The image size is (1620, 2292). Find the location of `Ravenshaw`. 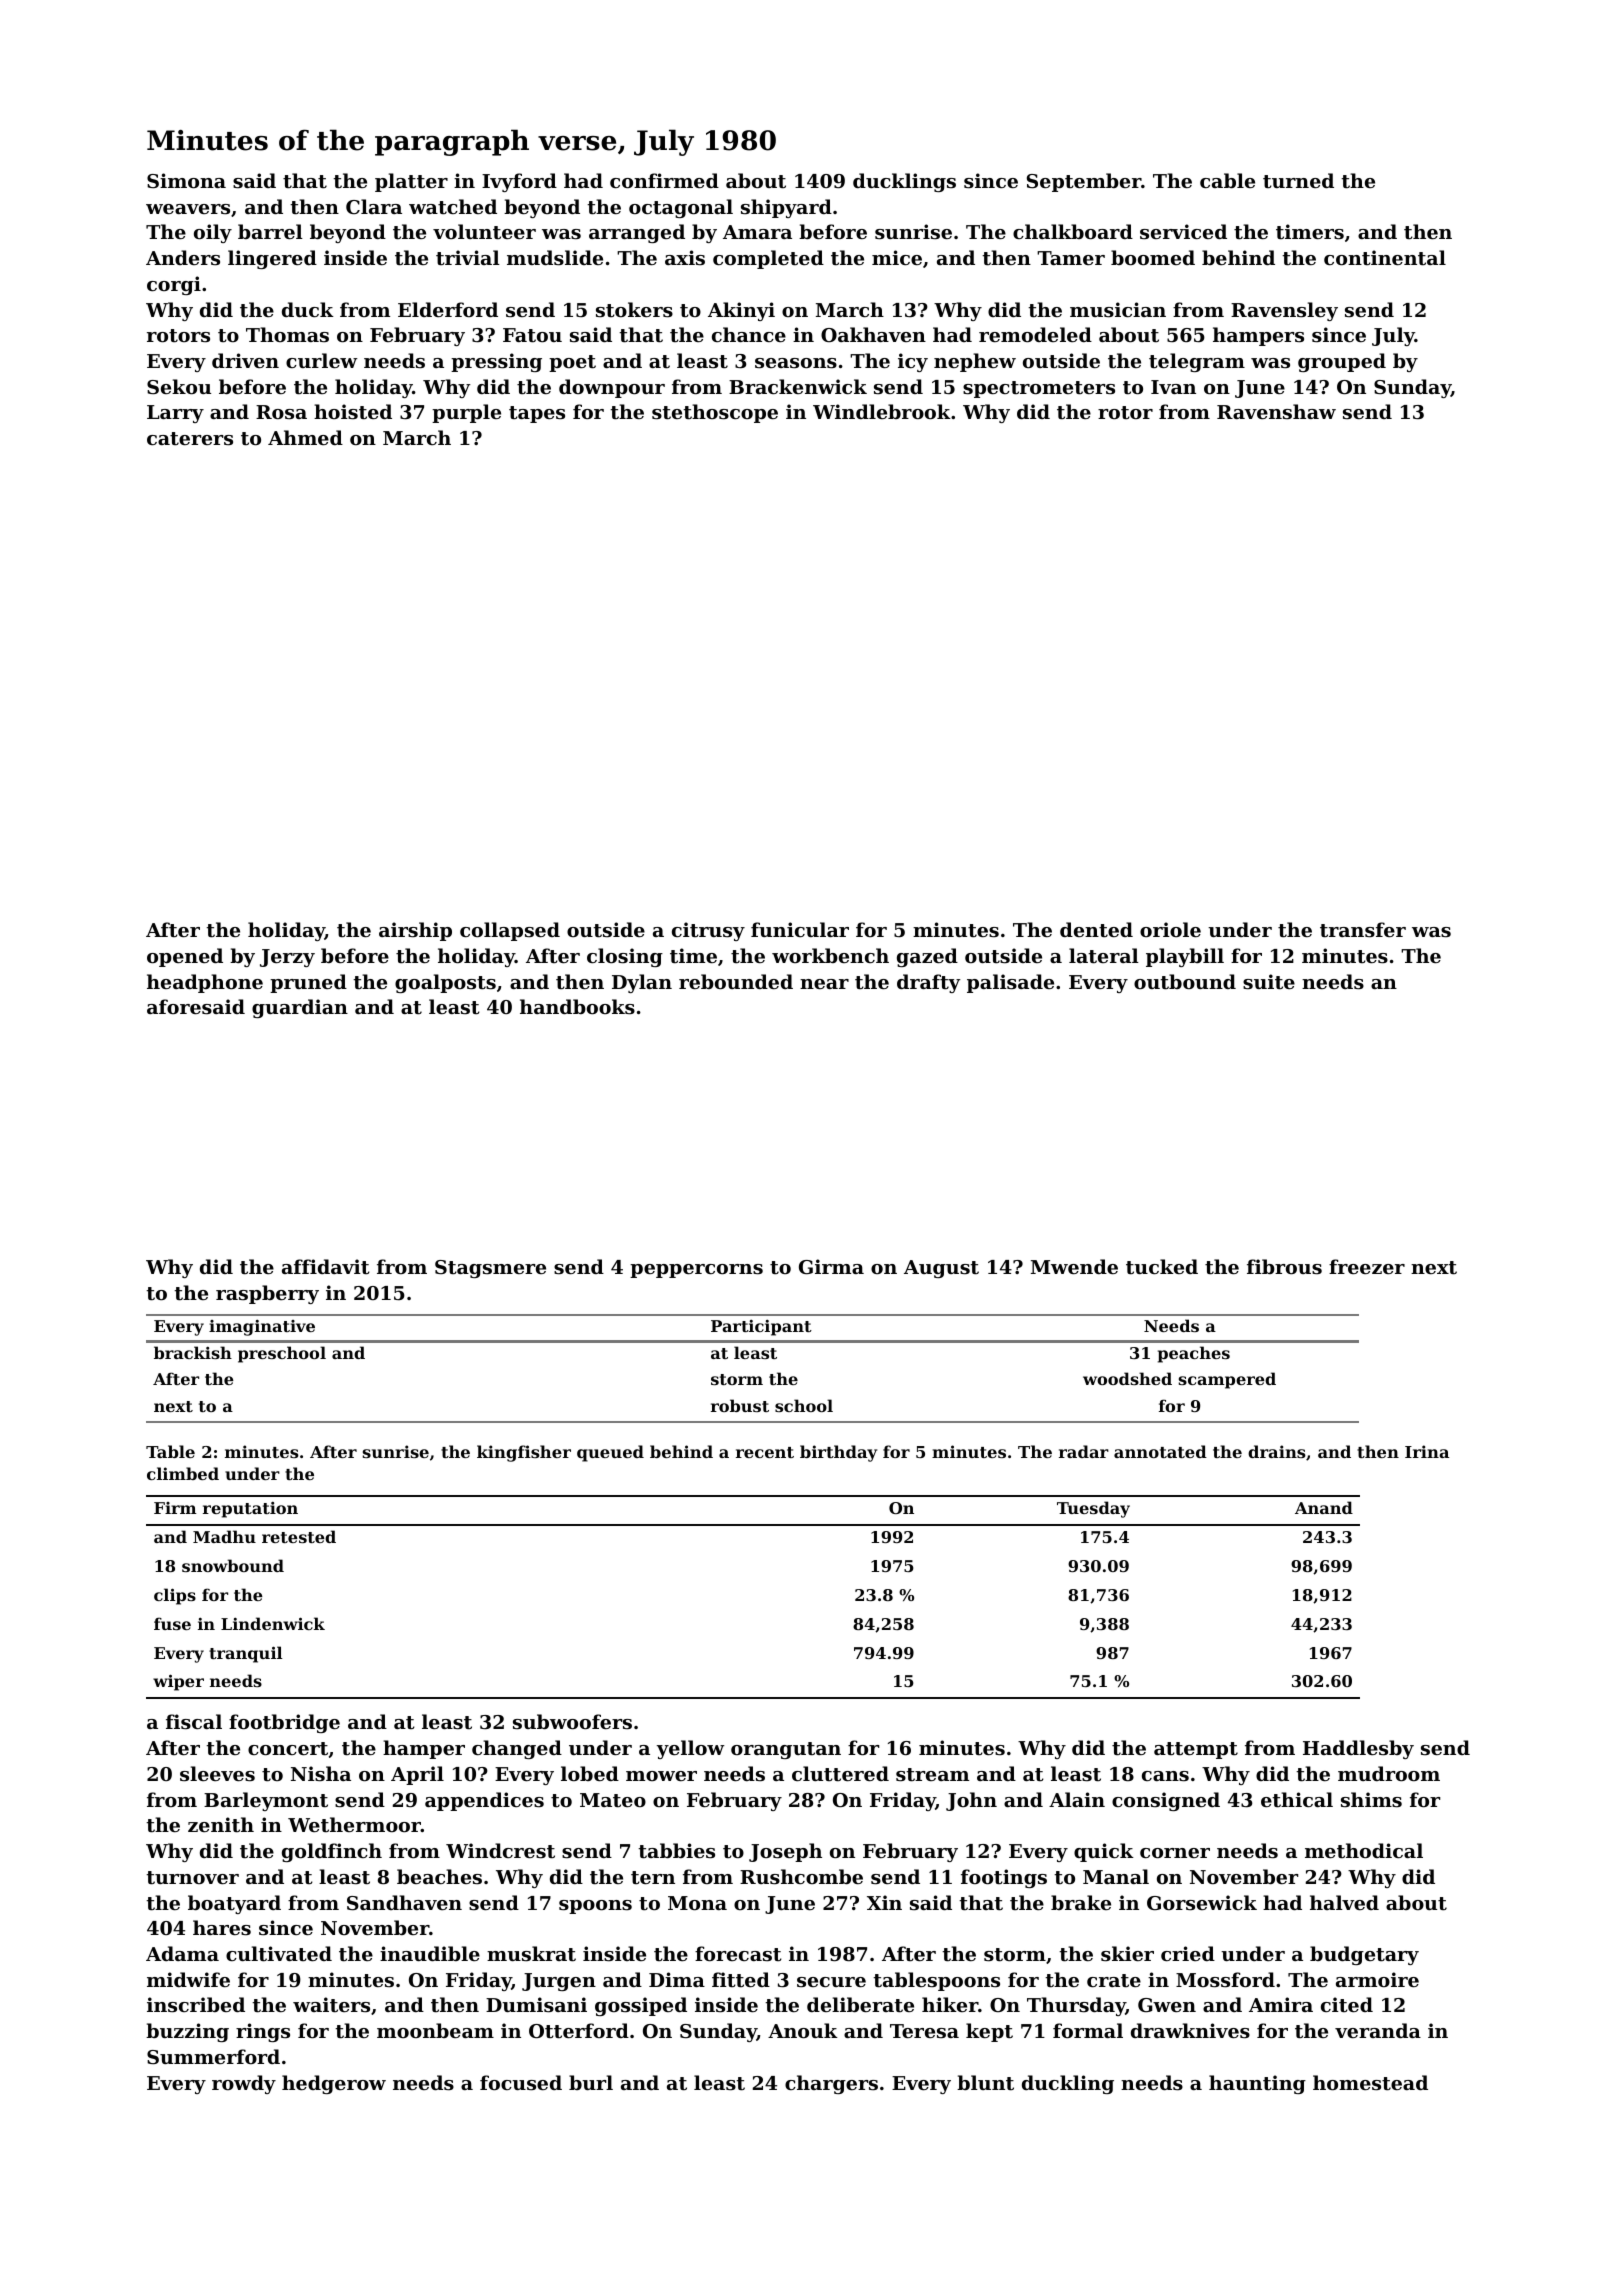

Ravenshaw is located at coordinates (1276, 411).
